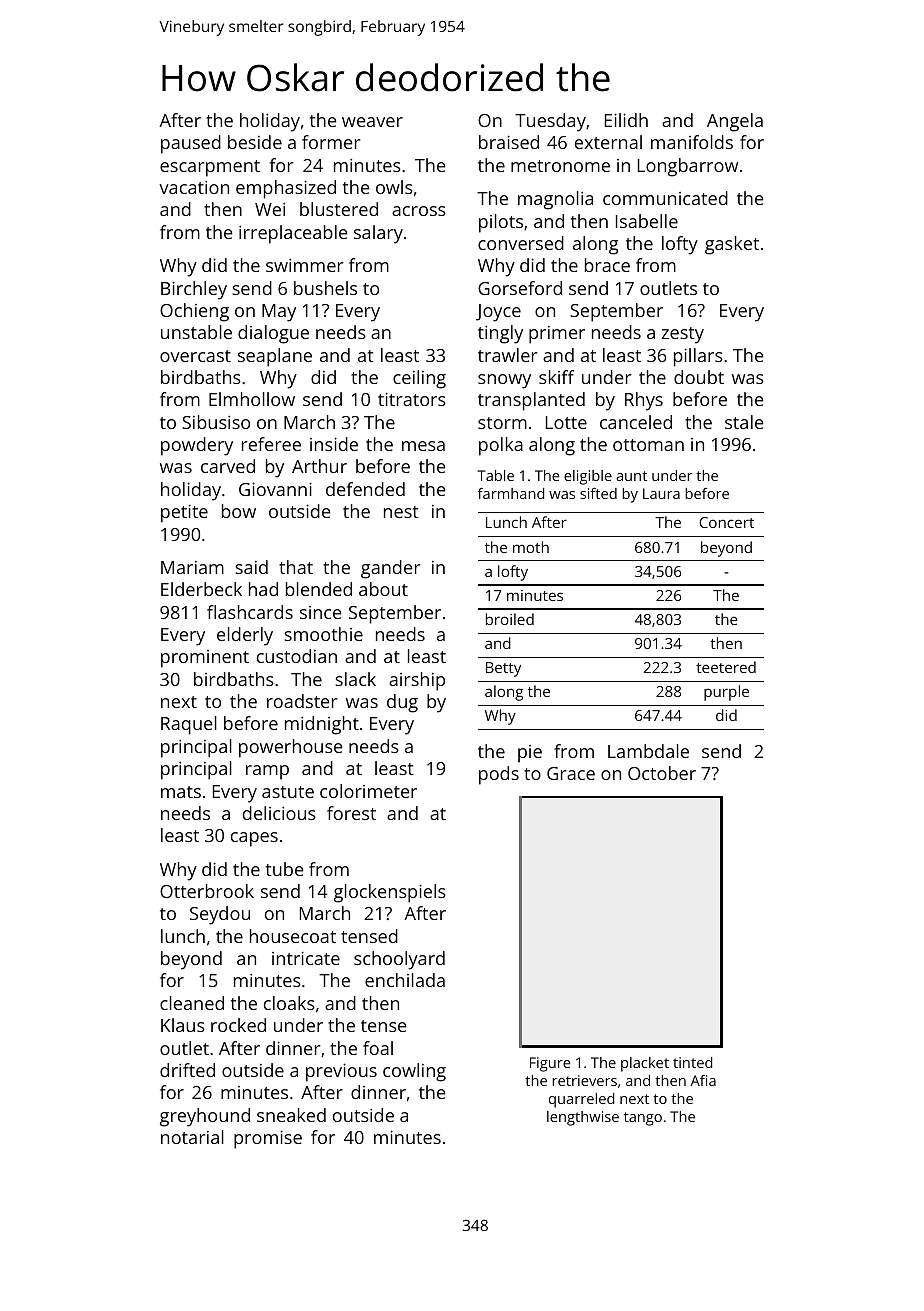  What do you see at coordinates (550, 1064) in the document?
I see `Figure` at bounding box center [550, 1064].
